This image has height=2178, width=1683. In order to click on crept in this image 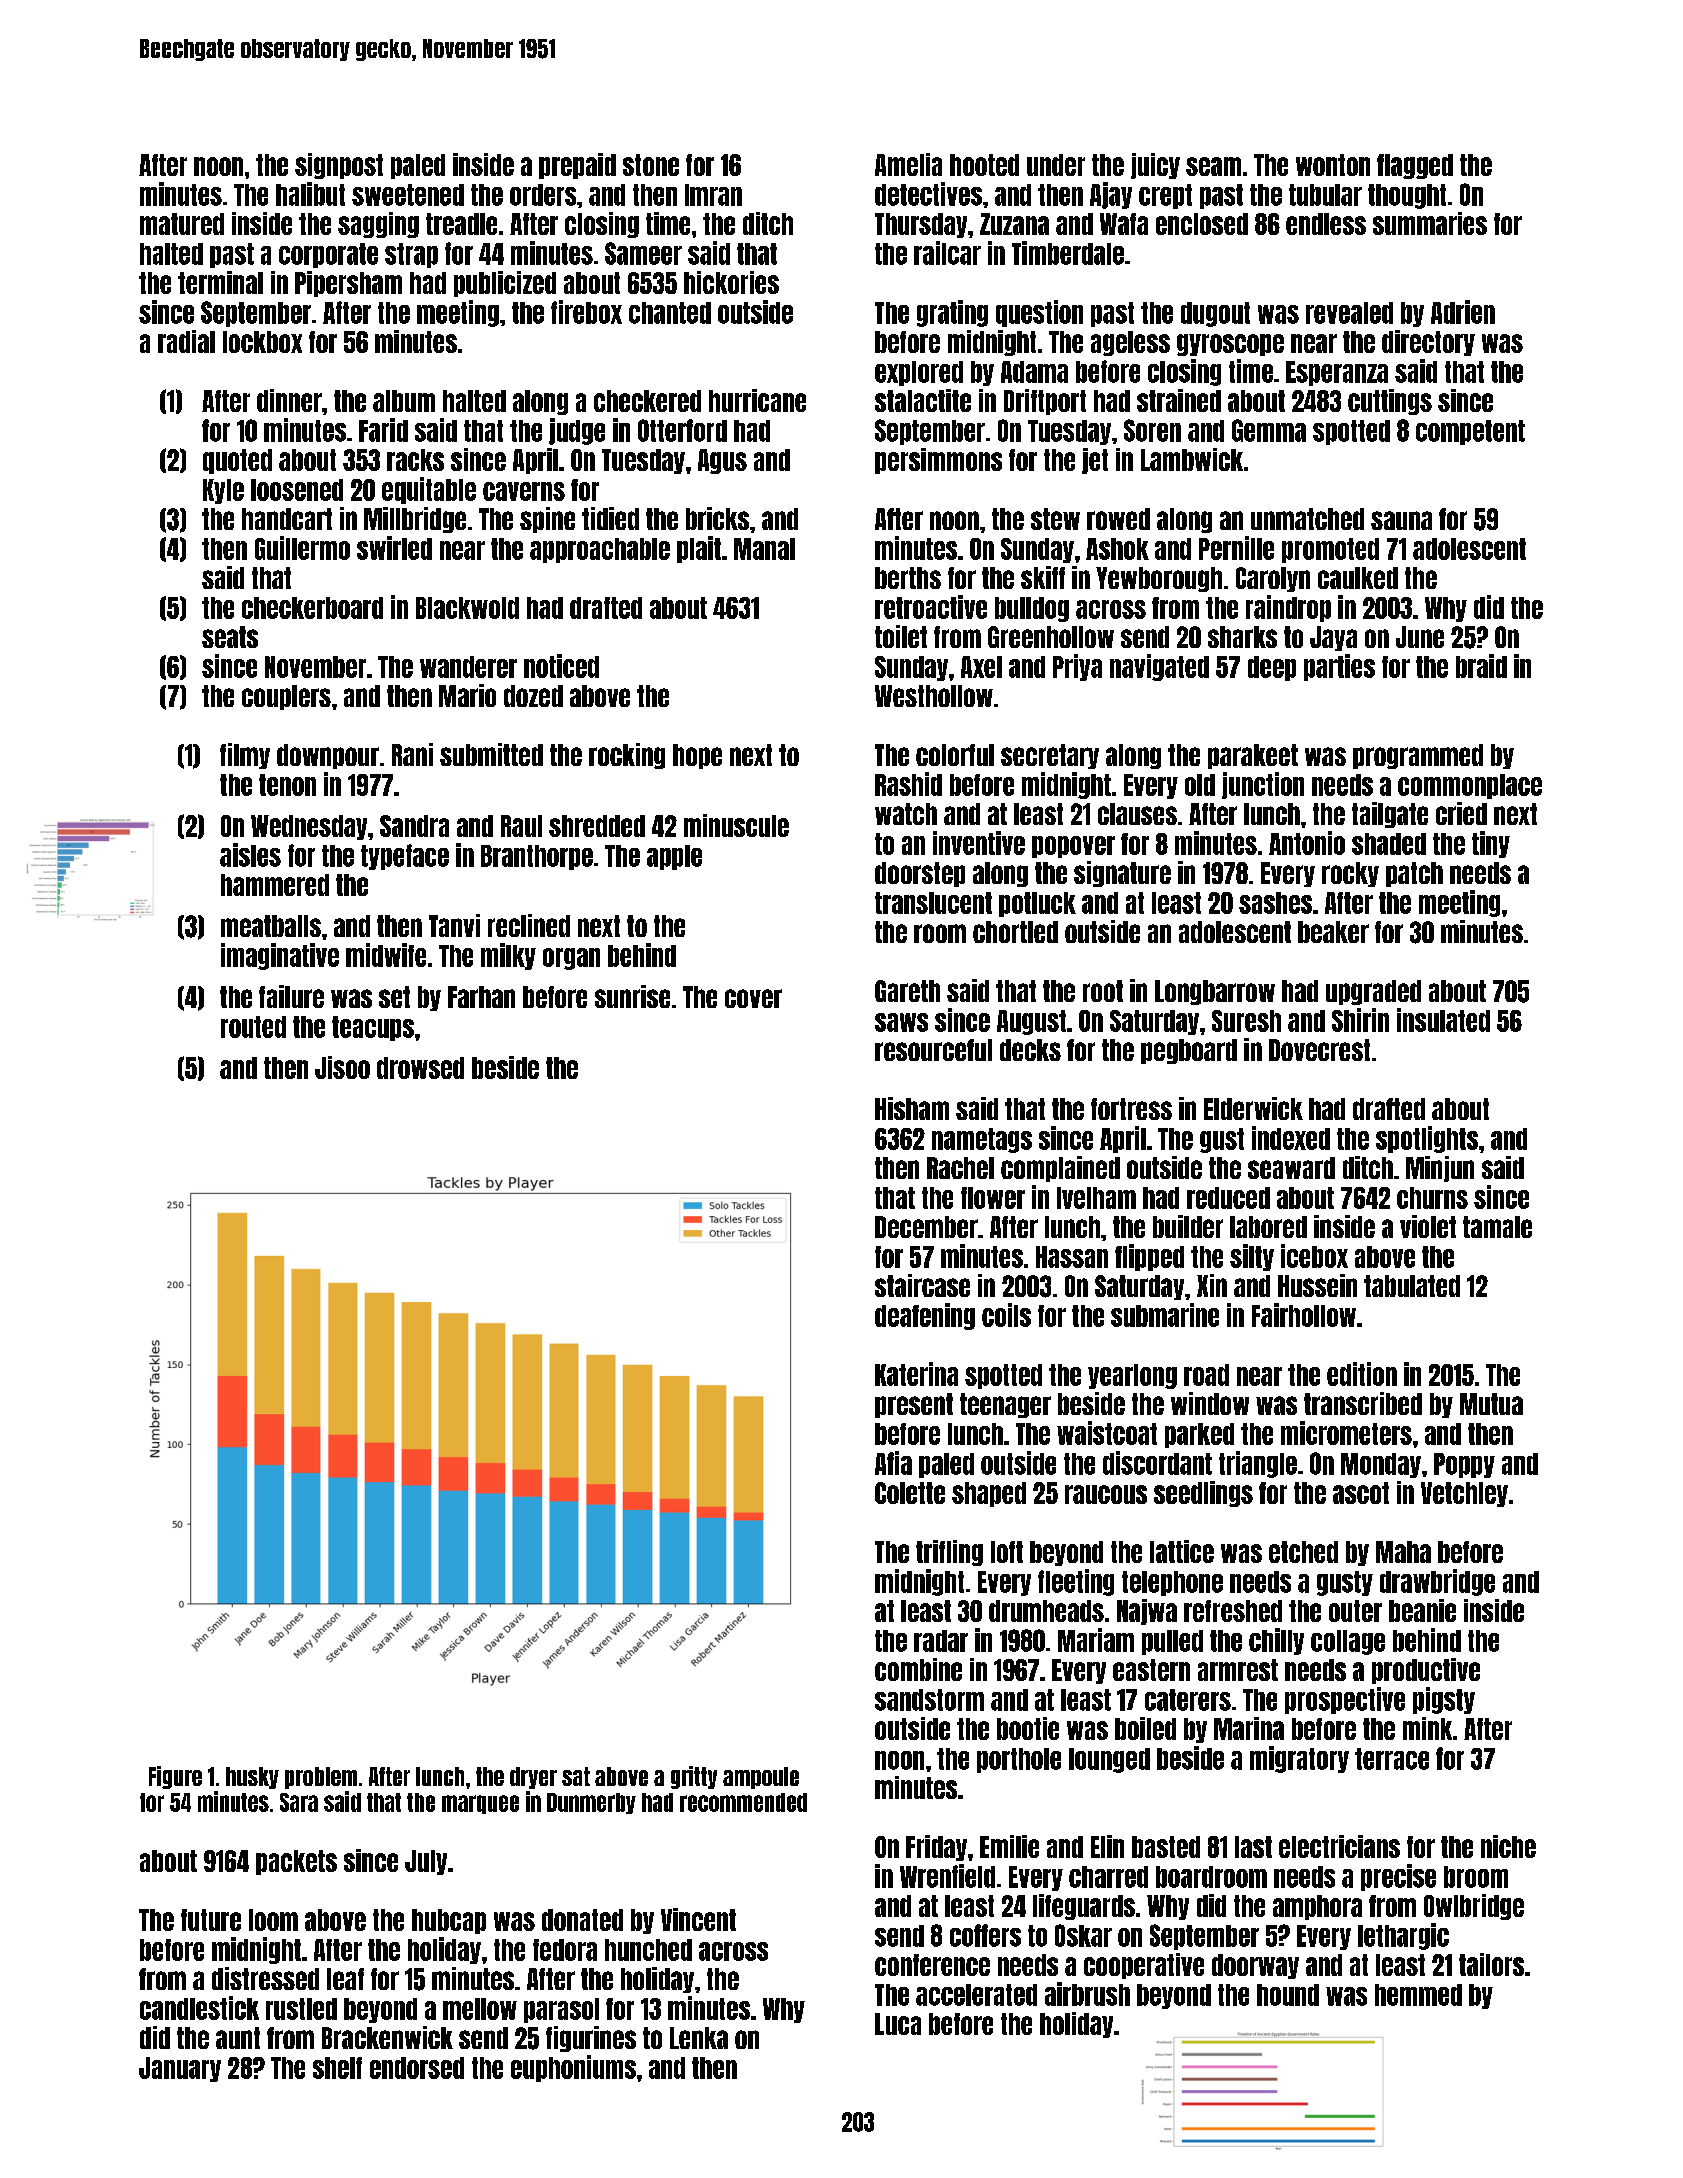, I will do `click(1165, 196)`.
